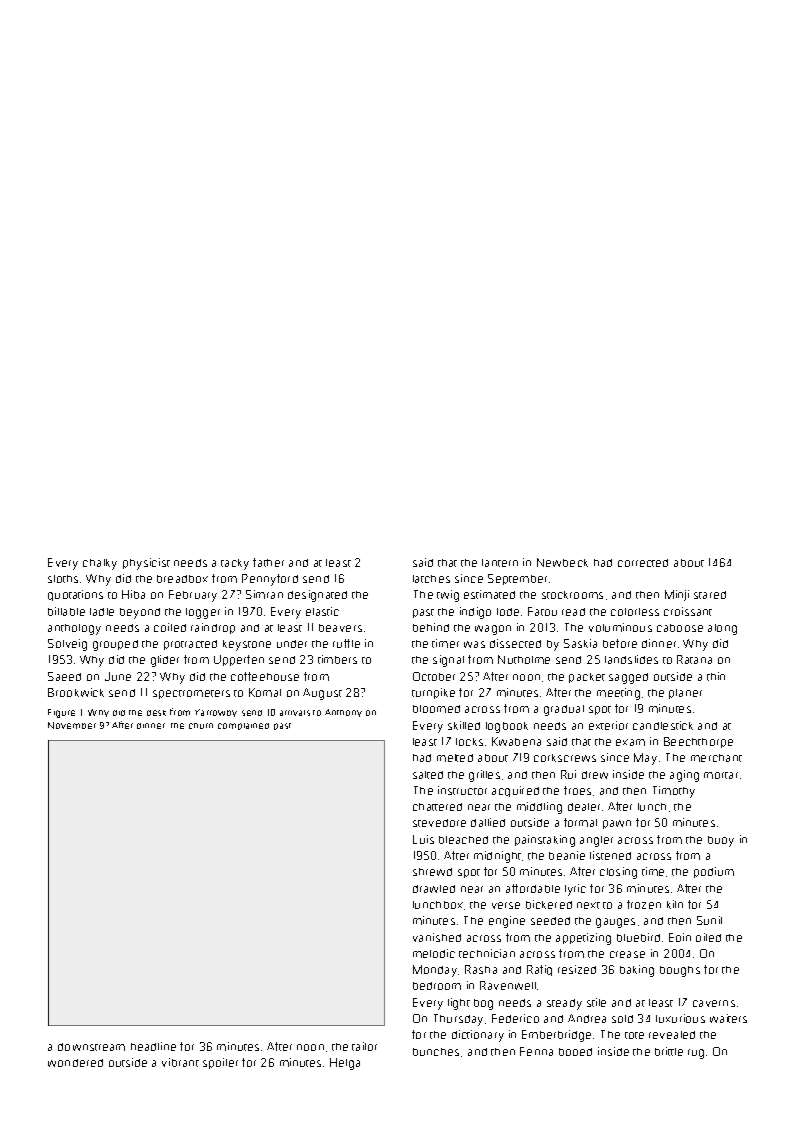  What do you see at coordinates (696, 1054) in the screenshot?
I see `rug` at bounding box center [696, 1054].
